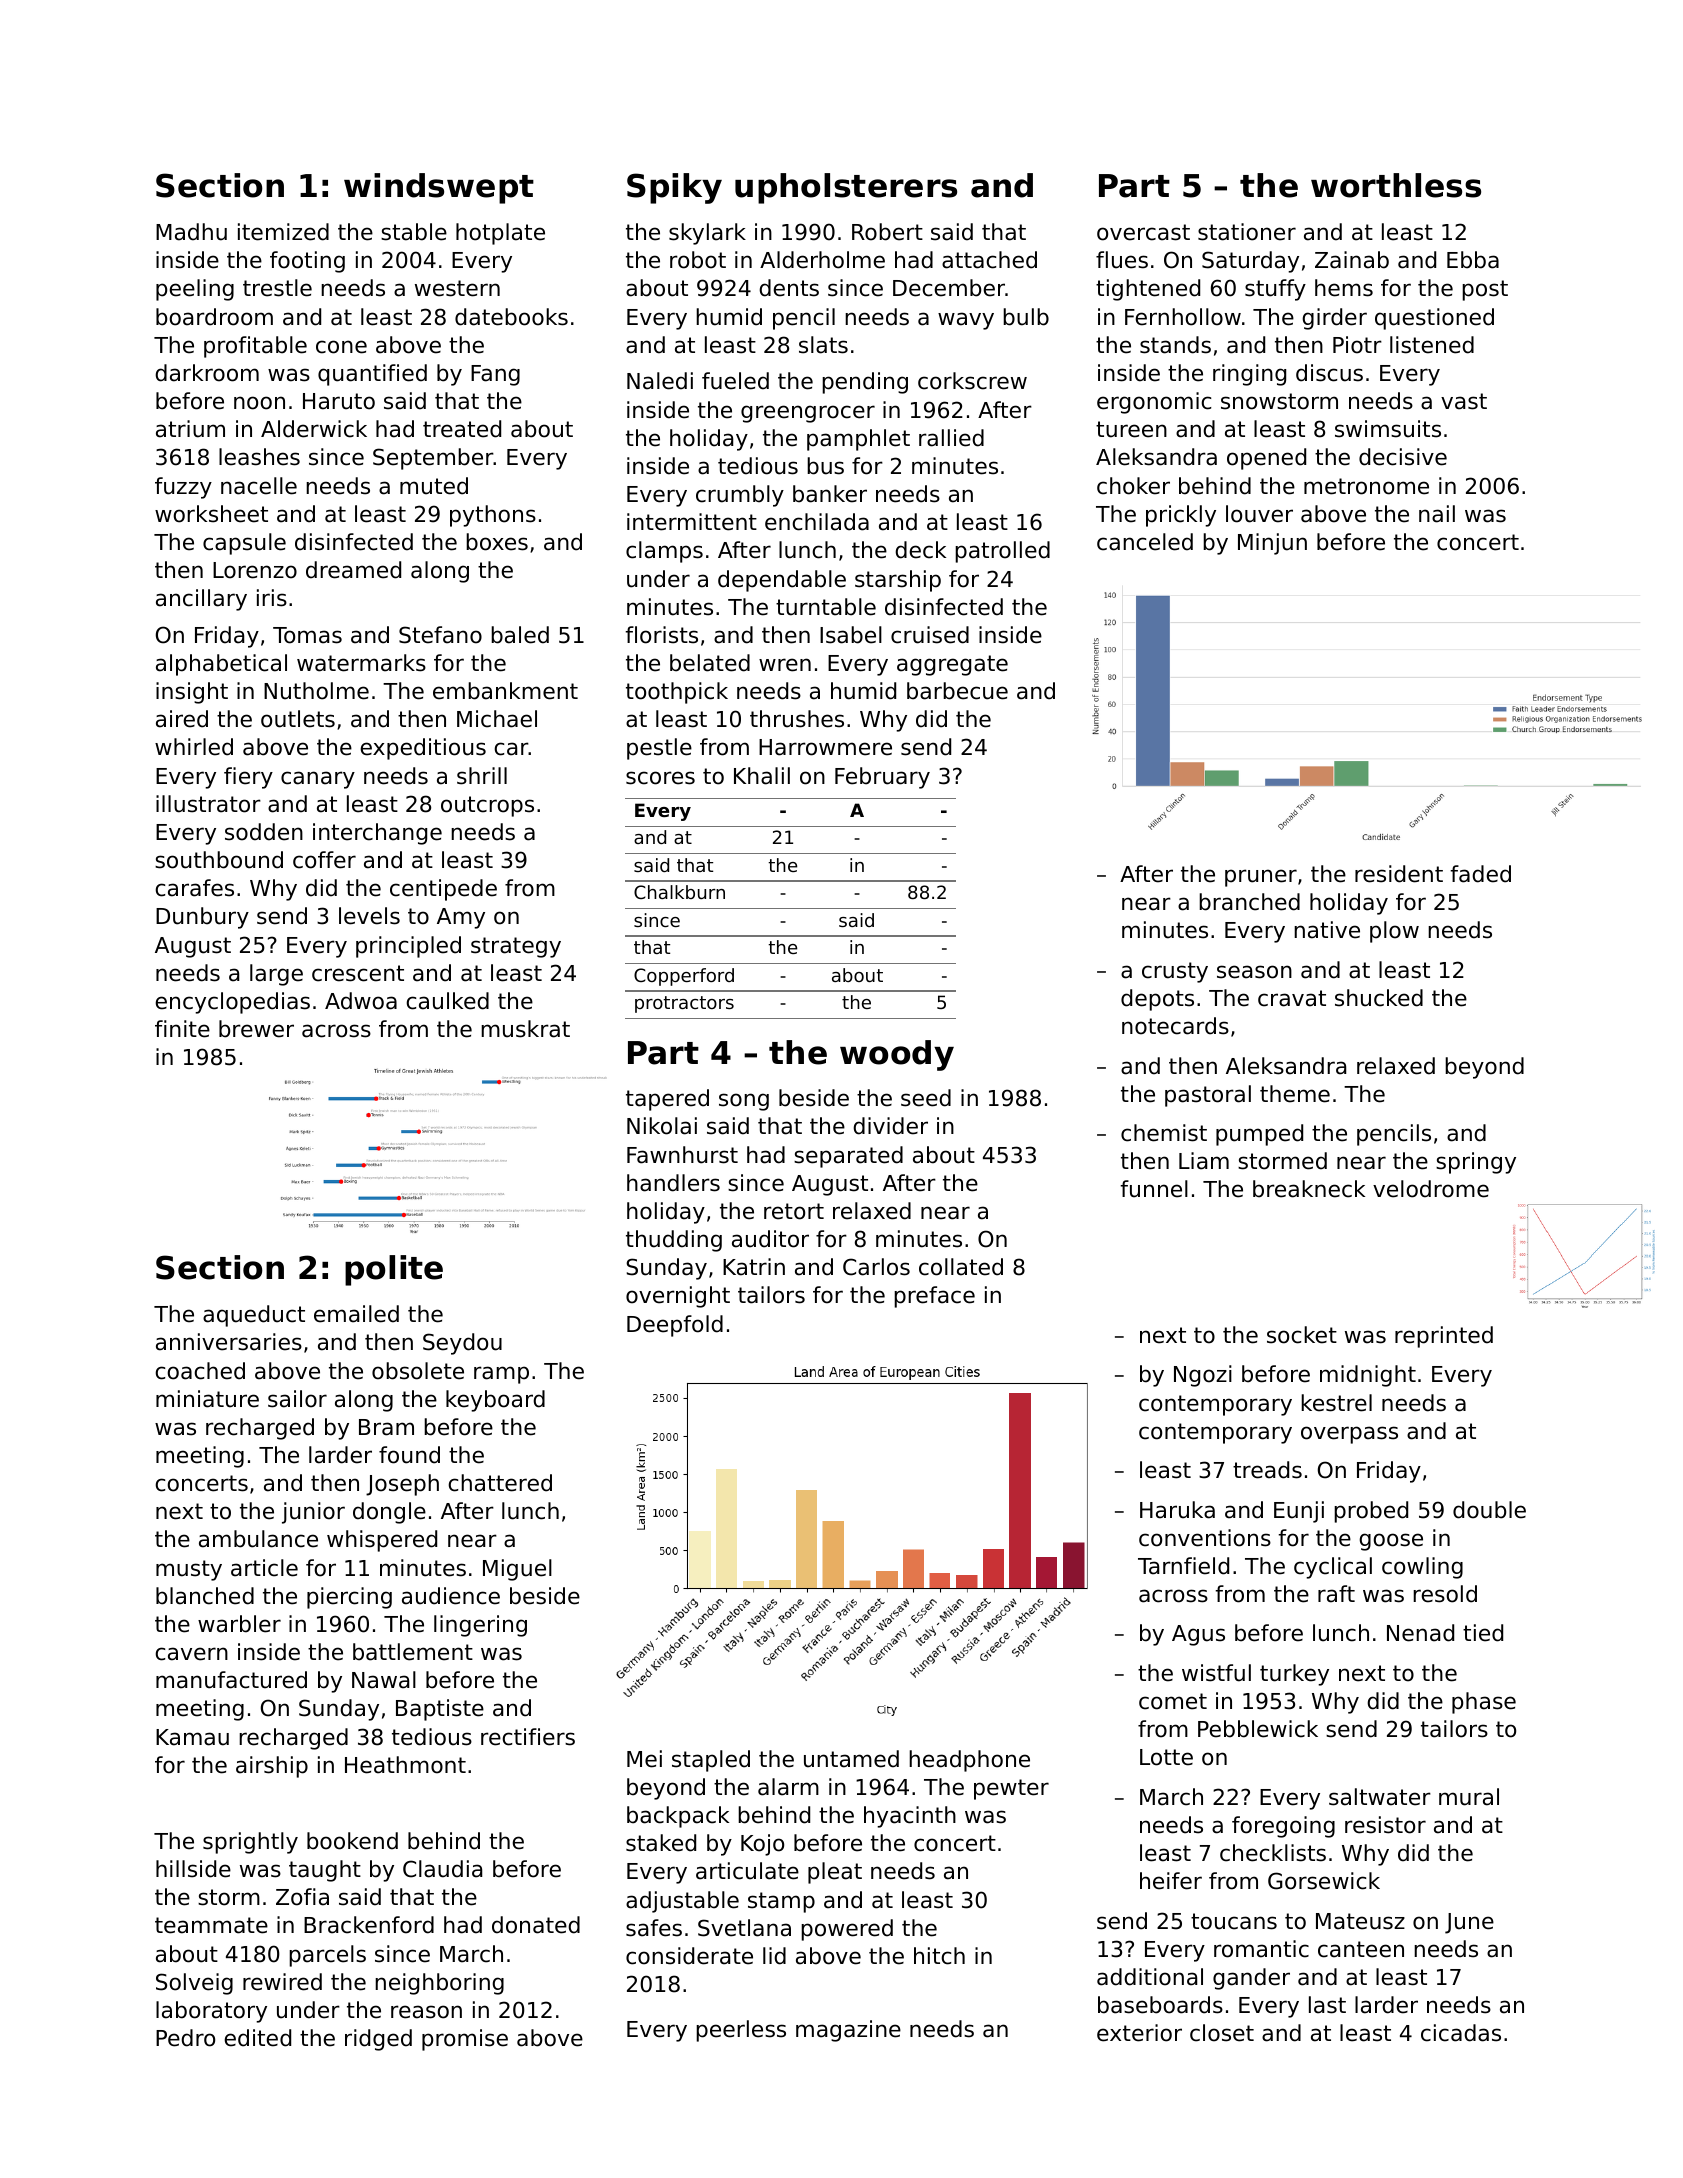 This page has width=1683, height=2178. I want to click on nail, so click(1437, 514).
